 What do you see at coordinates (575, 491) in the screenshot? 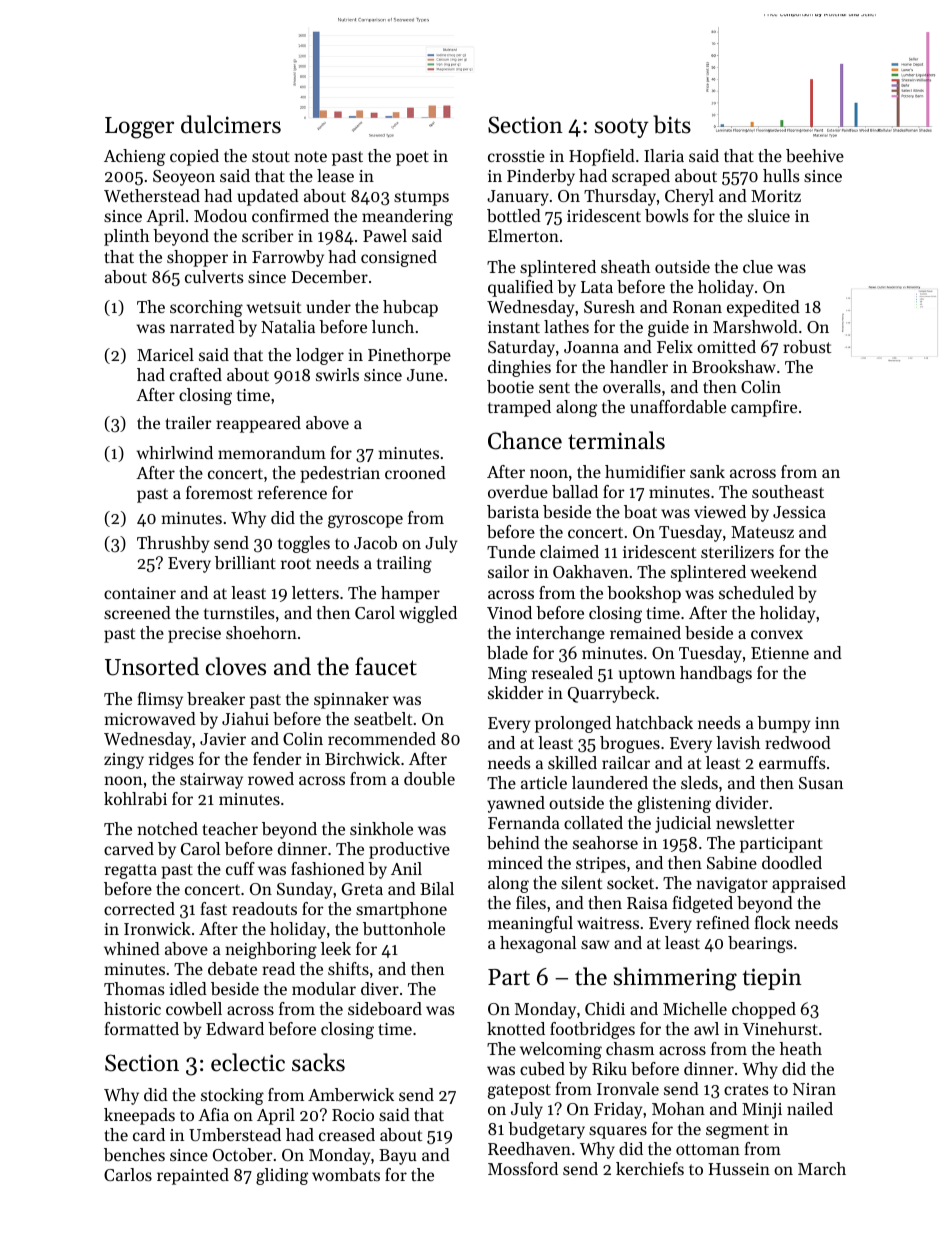
I see `ballad` at bounding box center [575, 491].
